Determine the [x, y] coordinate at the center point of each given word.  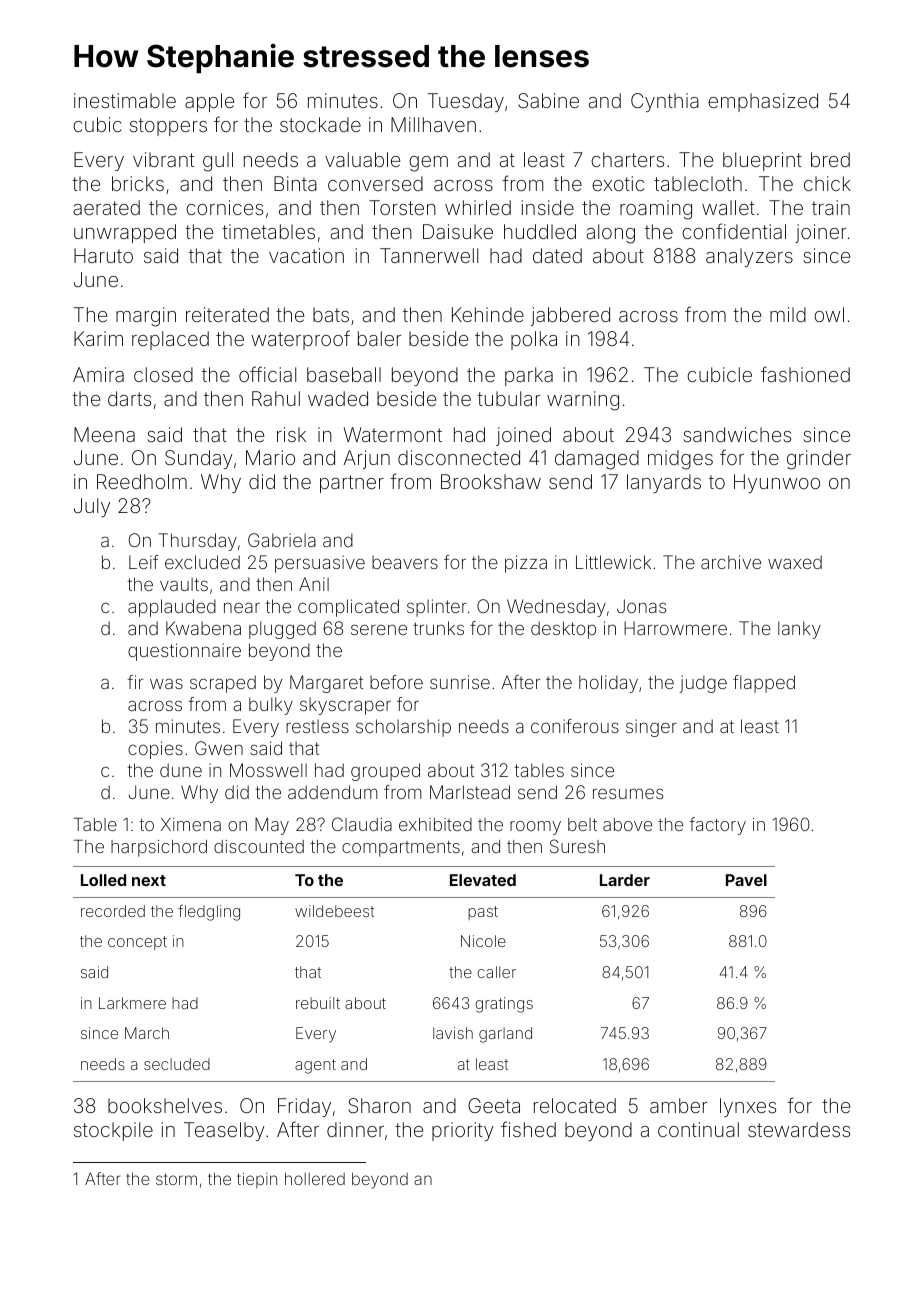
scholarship [403, 728]
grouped [385, 772]
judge [703, 684]
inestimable [125, 100]
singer [651, 728]
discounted [259, 846]
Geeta [494, 1105]
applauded [172, 608]
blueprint [762, 161]
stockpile [113, 1131]
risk [291, 434]
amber [679, 1105]
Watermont [393, 434]
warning [583, 401]
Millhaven [433, 124]
